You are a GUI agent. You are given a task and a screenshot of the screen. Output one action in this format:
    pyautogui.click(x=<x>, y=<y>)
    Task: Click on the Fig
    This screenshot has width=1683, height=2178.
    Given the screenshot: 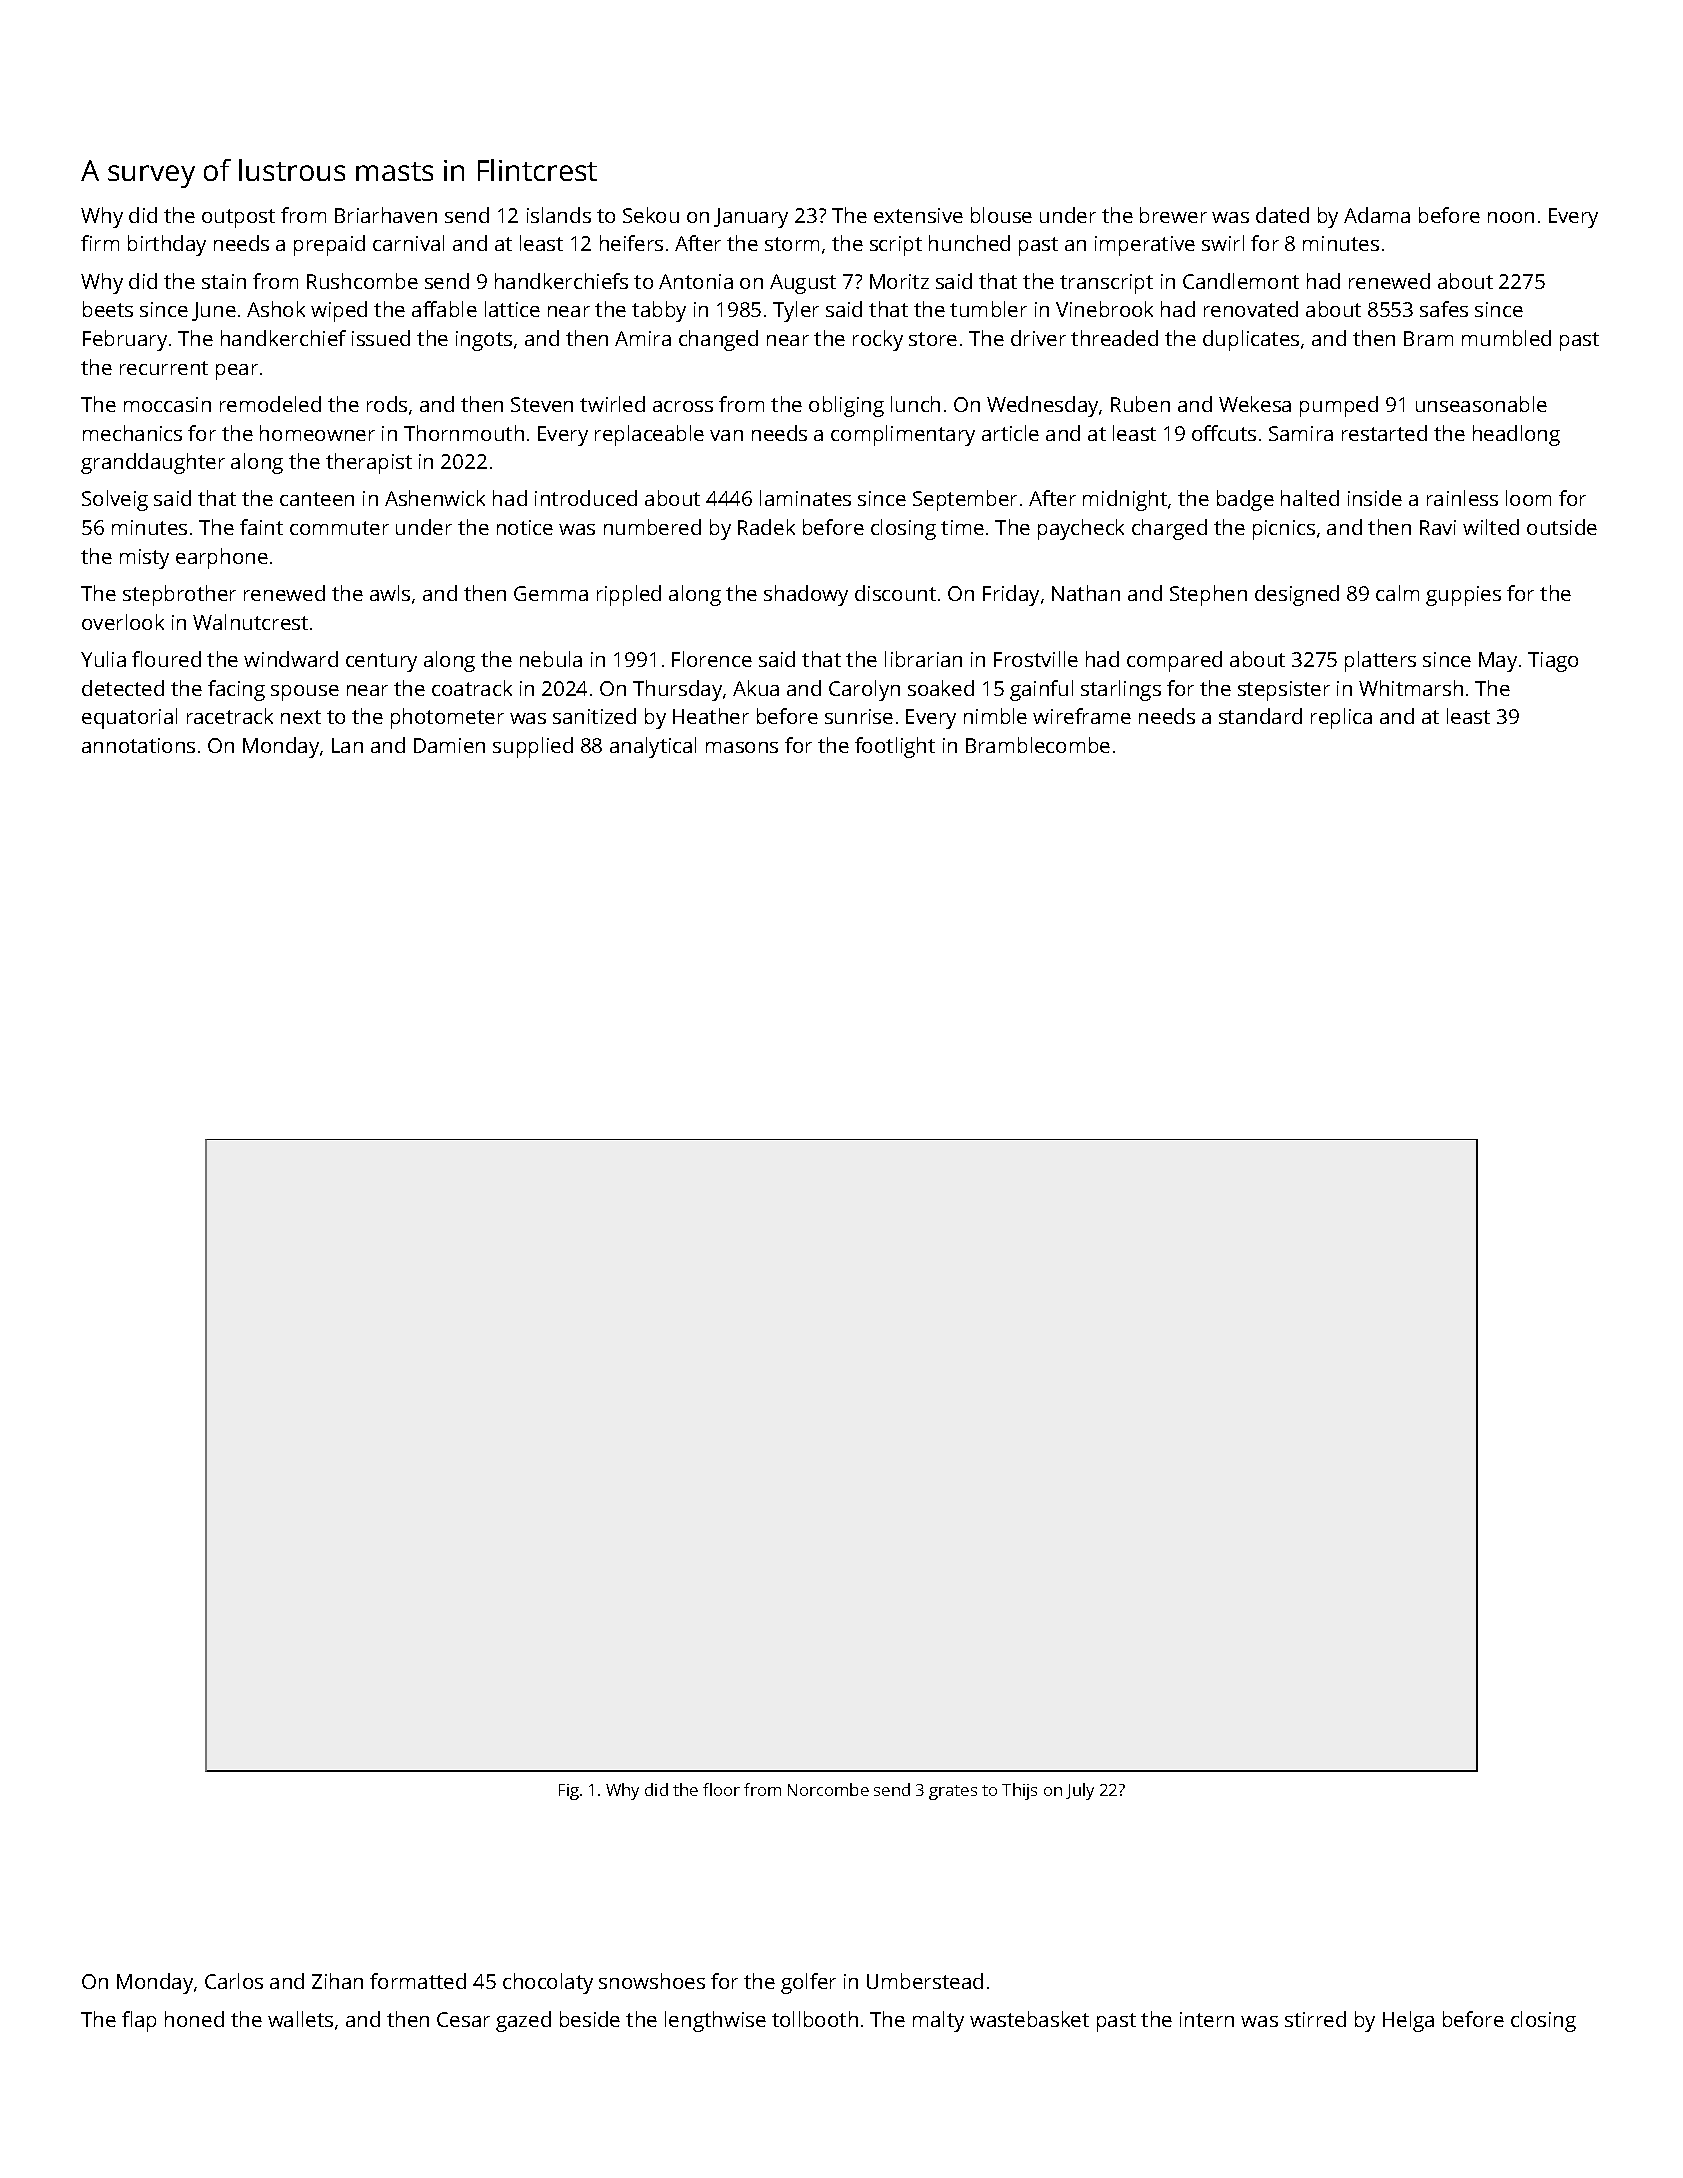 What is the action you would take?
    pyautogui.click(x=569, y=1792)
